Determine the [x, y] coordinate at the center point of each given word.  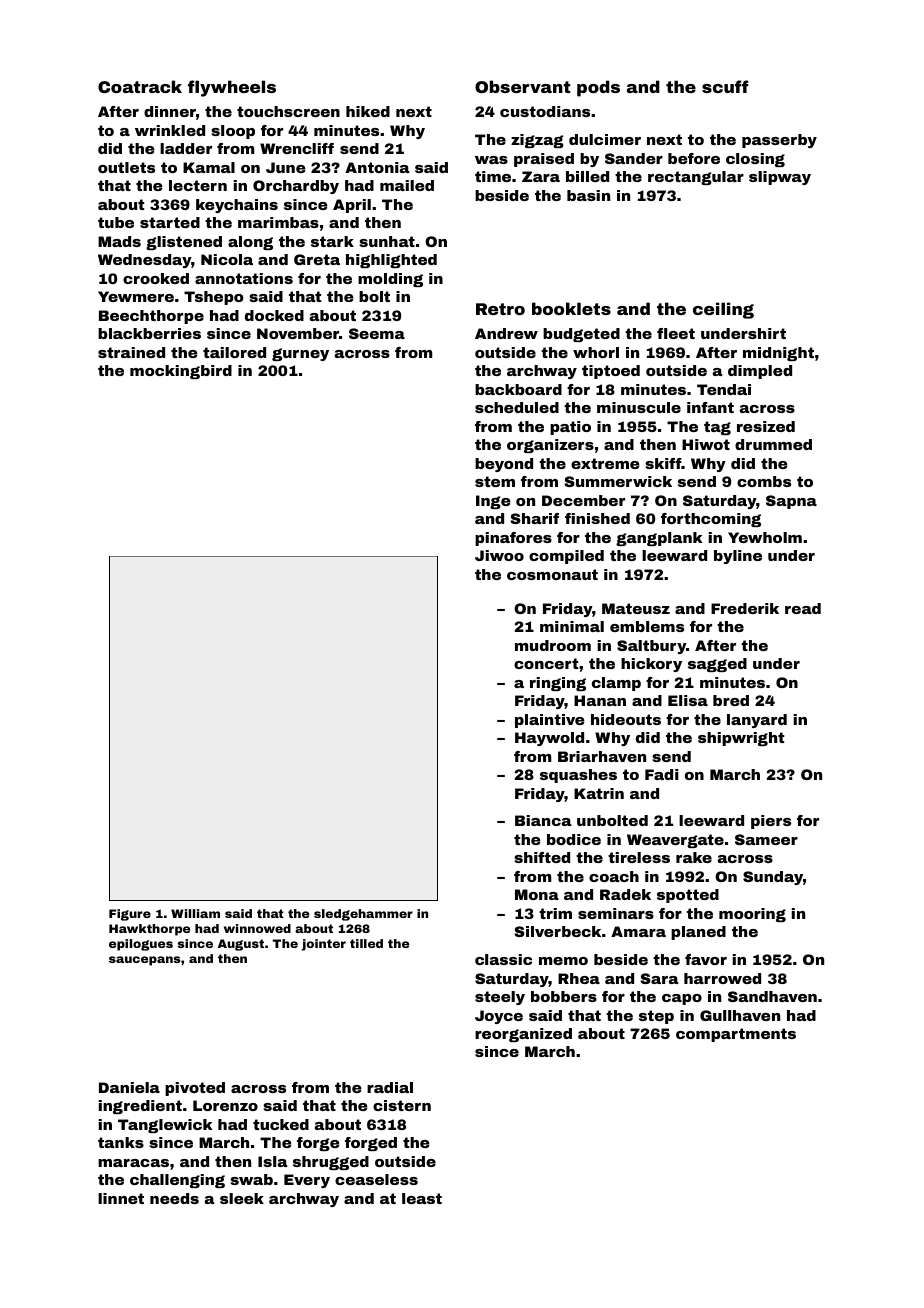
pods [598, 88]
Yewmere [136, 296]
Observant [522, 86]
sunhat [387, 241]
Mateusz [636, 608]
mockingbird [181, 372]
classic [503, 959]
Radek [625, 894]
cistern [402, 1105]
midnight [778, 354]
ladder [186, 148]
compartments [736, 1035]
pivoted [195, 1089]
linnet [121, 1198]
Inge [493, 502]
